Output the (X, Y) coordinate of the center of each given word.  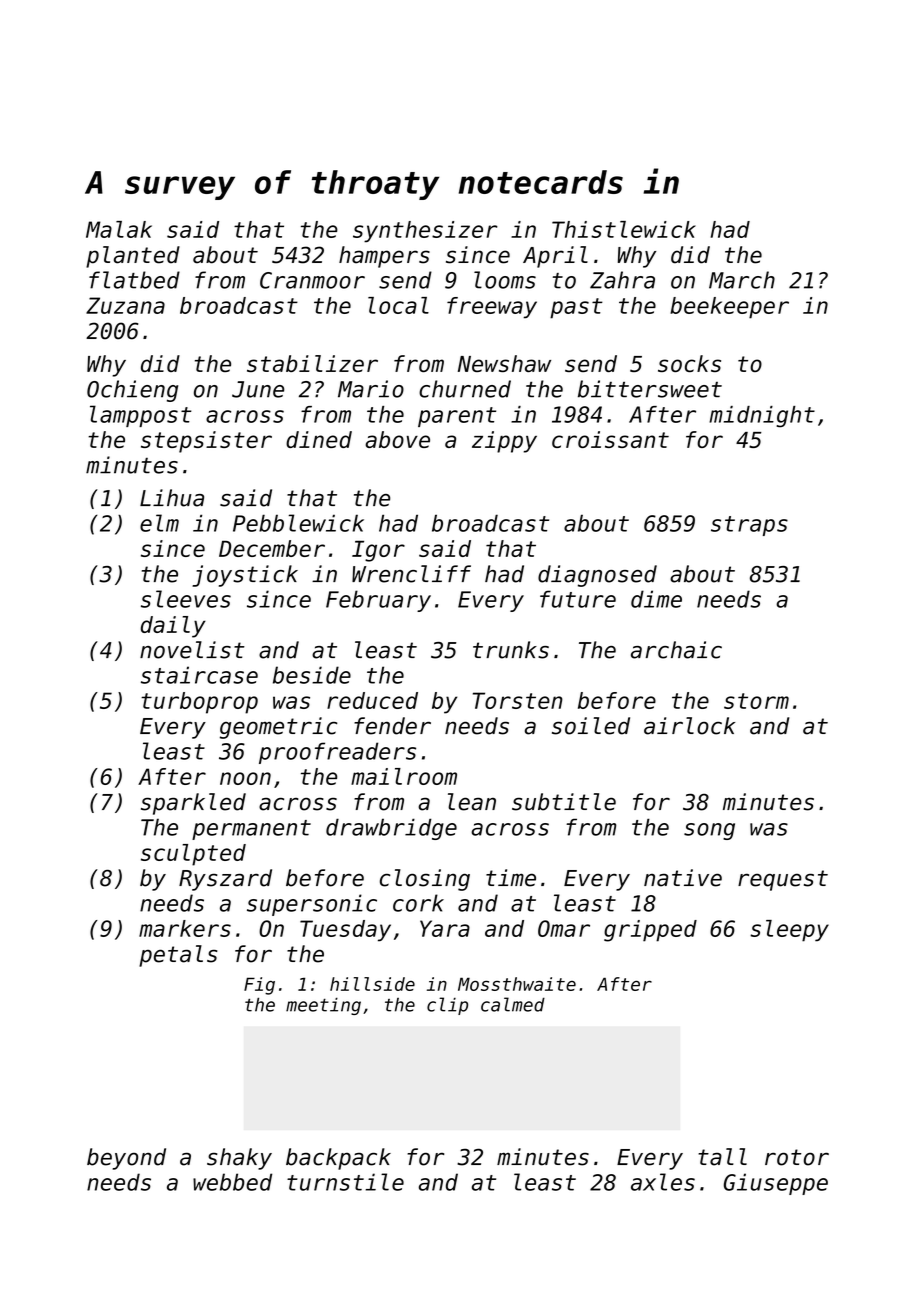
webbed (232, 1182)
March (742, 280)
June (258, 389)
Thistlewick (624, 229)
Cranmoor (312, 280)
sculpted (193, 855)
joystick (245, 576)
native (683, 878)
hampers (384, 257)
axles (663, 1182)
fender (392, 726)
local (398, 305)
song (709, 831)
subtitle (564, 802)
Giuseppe (776, 1184)
